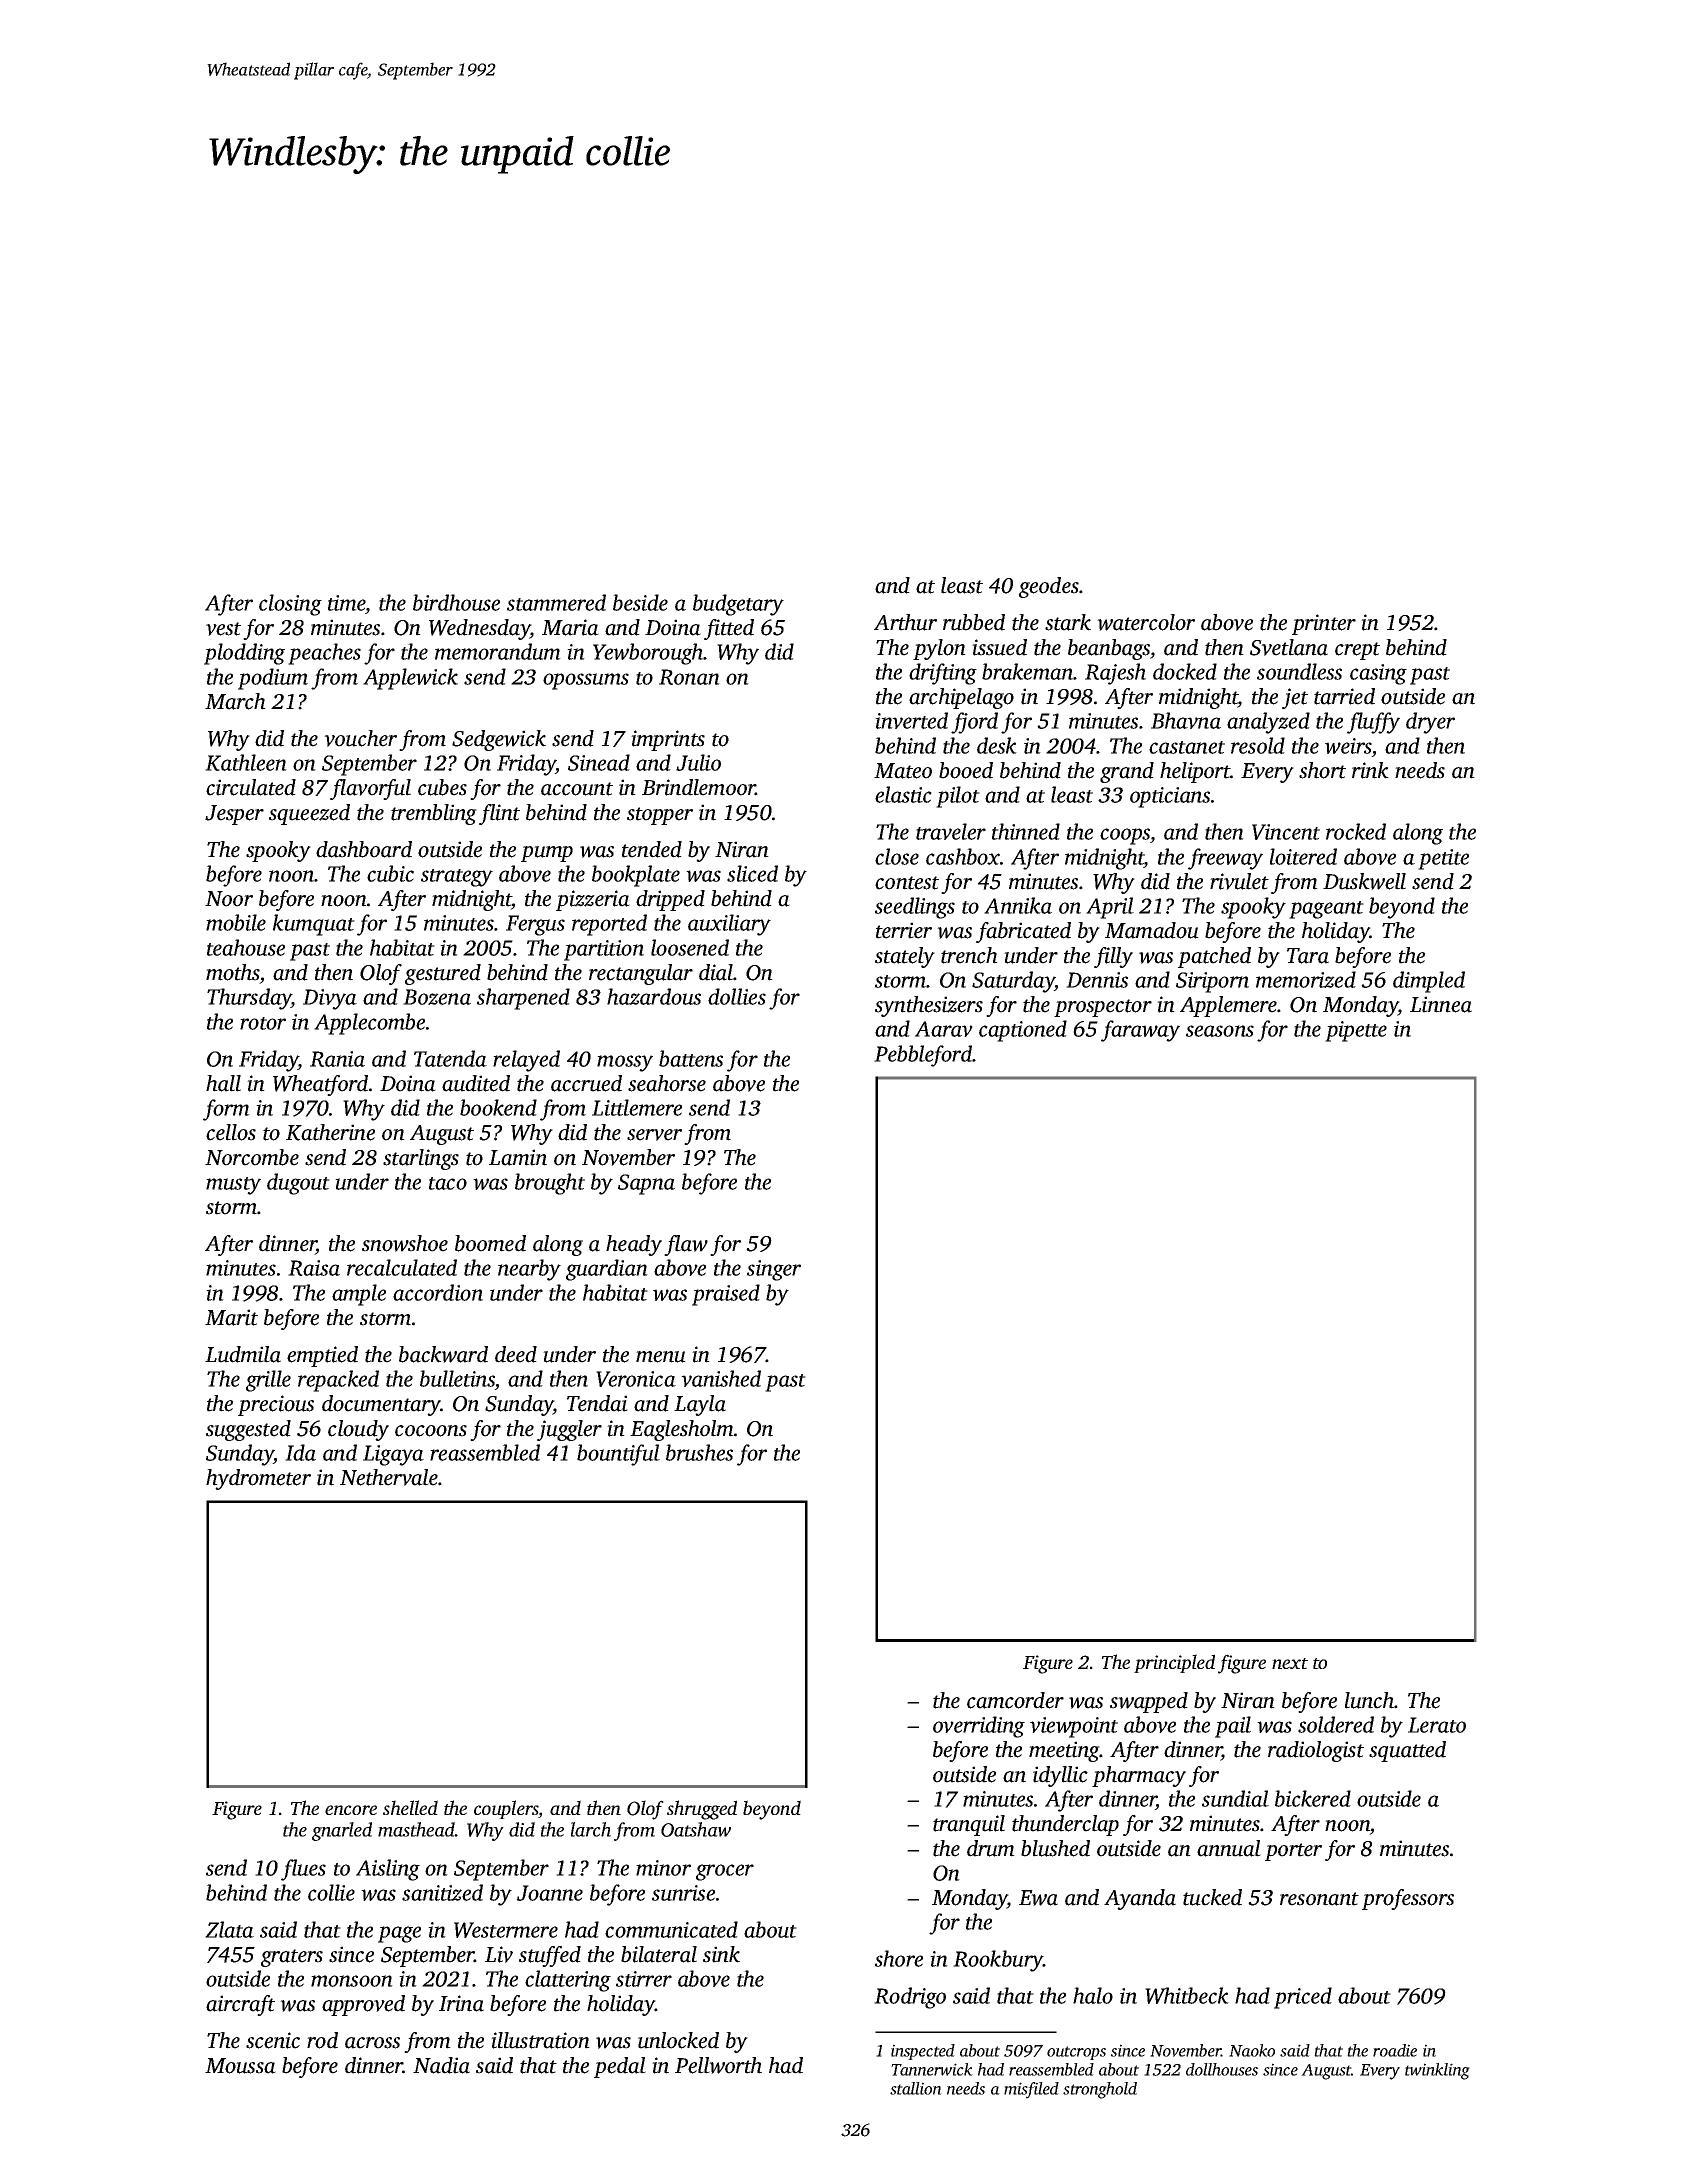  What do you see at coordinates (1174, 1663) in the page?
I see `principled` at bounding box center [1174, 1663].
